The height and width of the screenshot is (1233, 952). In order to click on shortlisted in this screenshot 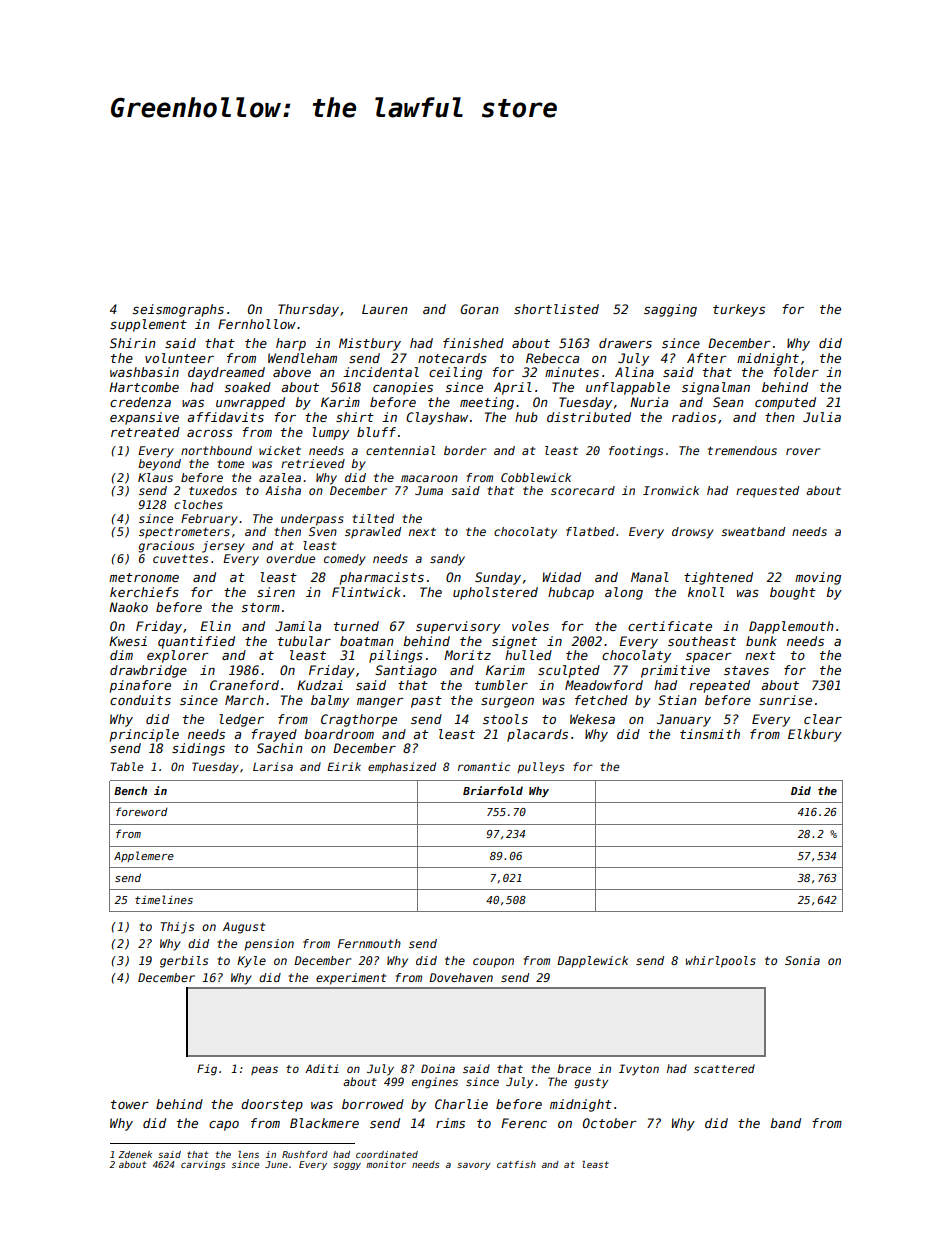, I will do `click(556, 309)`.
